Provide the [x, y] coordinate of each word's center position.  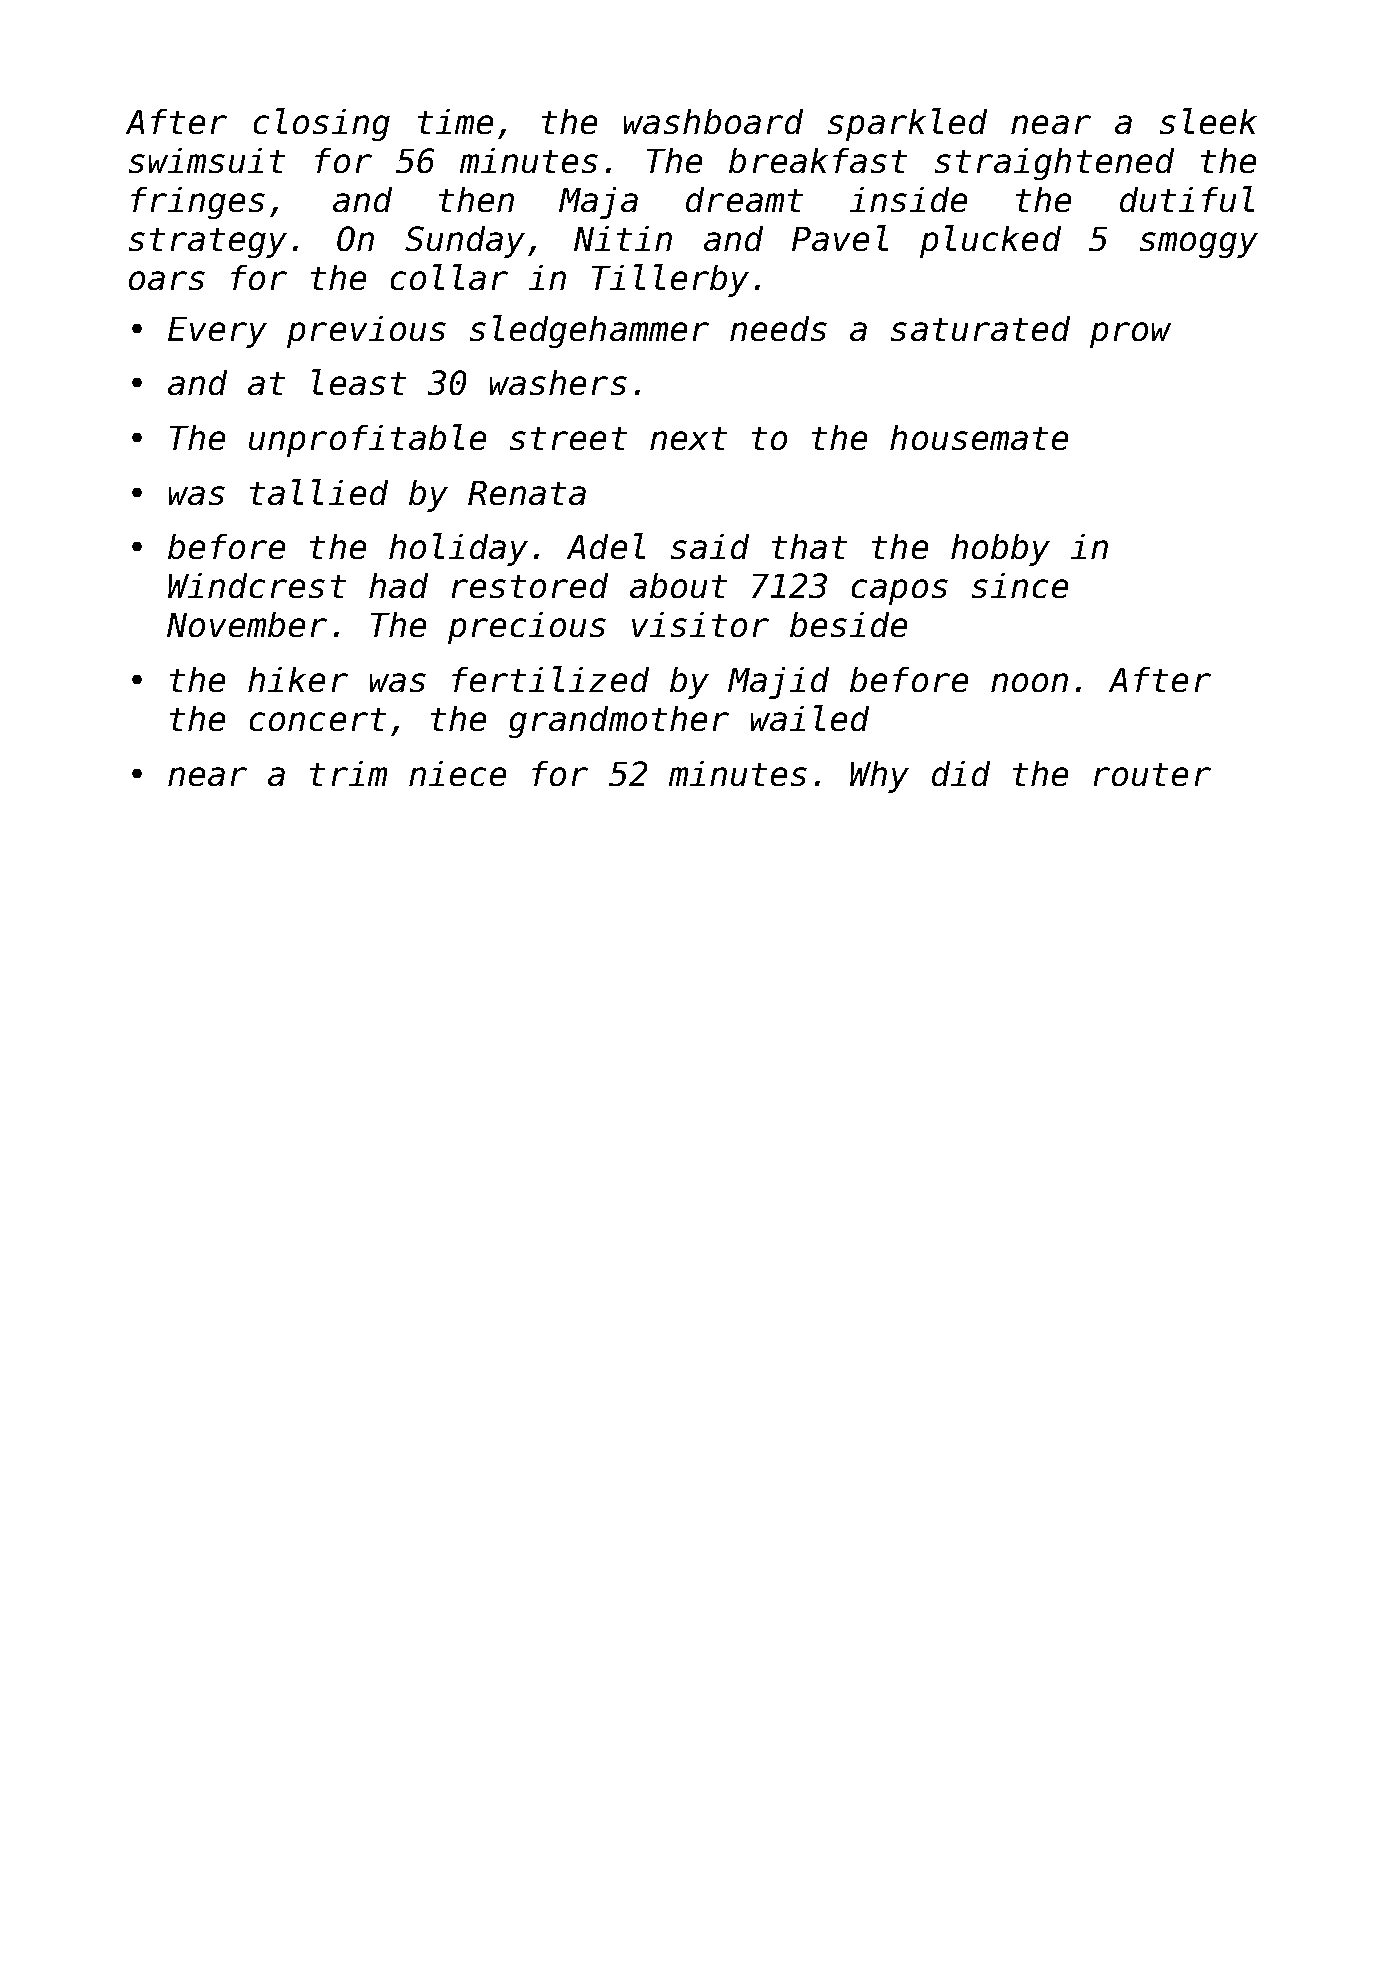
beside [848, 624]
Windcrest [257, 585]
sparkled [907, 124]
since [1020, 585]
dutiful [1187, 199]
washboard [713, 121]
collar [449, 277]
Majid [778, 683]
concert [318, 719]
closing [322, 124]
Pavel [840, 238]
